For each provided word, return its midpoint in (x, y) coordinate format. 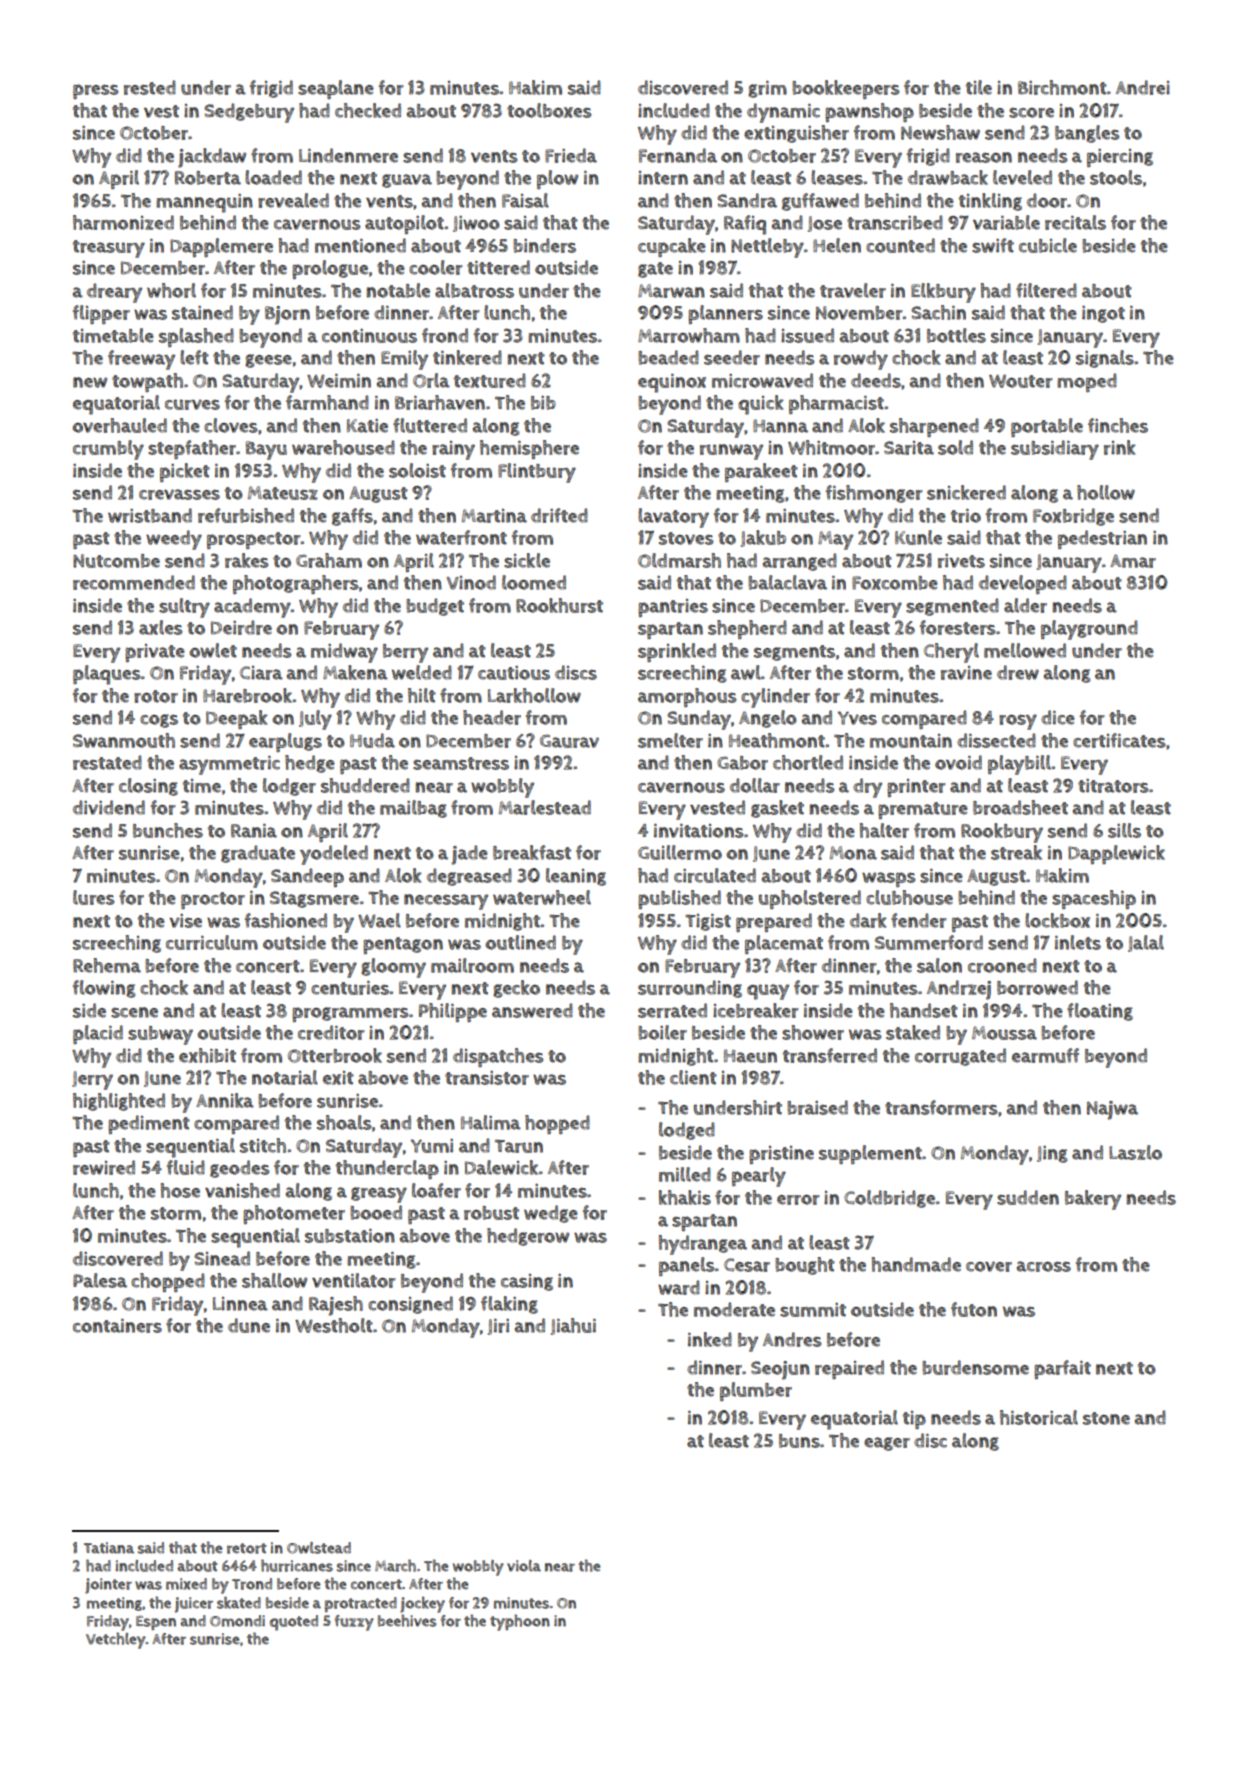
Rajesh (336, 1306)
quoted (294, 1623)
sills (1124, 830)
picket (185, 472)
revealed (293, 200)
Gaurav (569, 741)
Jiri (498, 1327)
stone (1106, 1418)
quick (761, 405)
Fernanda (678, 155)
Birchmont (1062, 87)
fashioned (286, 920)
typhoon (520, 1622)
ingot (1103, 314)
